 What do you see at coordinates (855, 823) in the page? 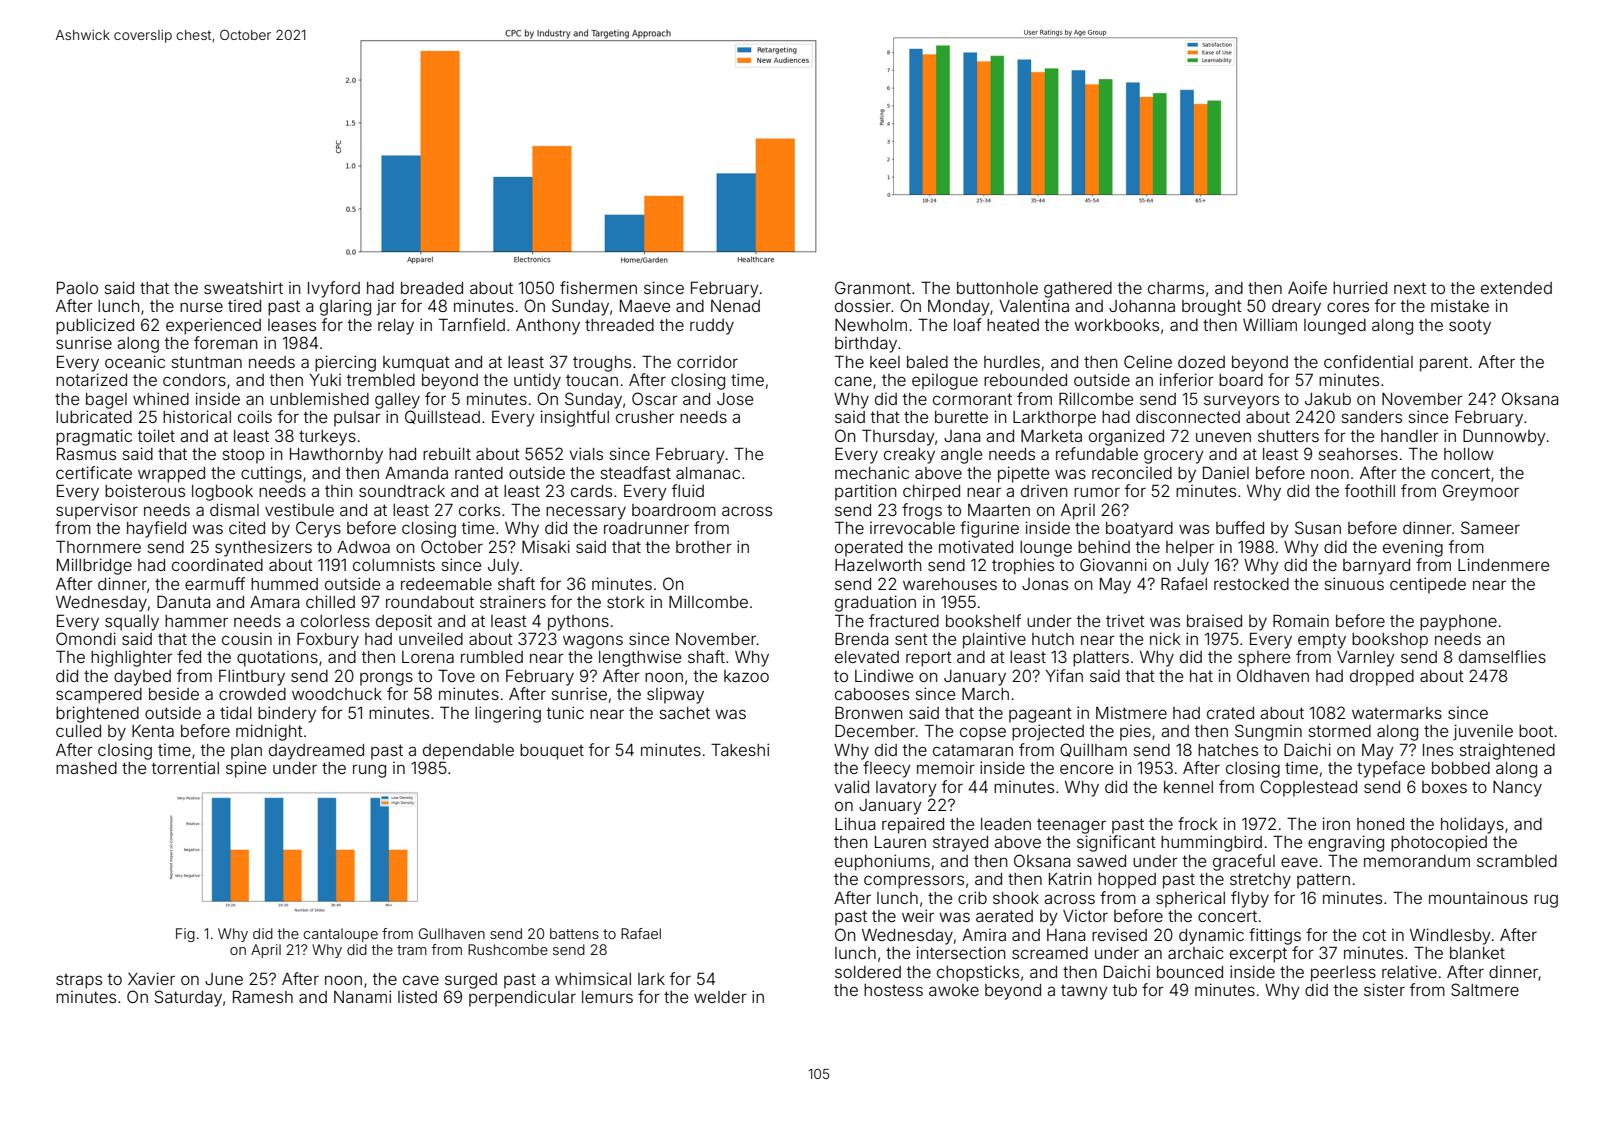
I see `Lihua` at bounding box center [855, 823].
